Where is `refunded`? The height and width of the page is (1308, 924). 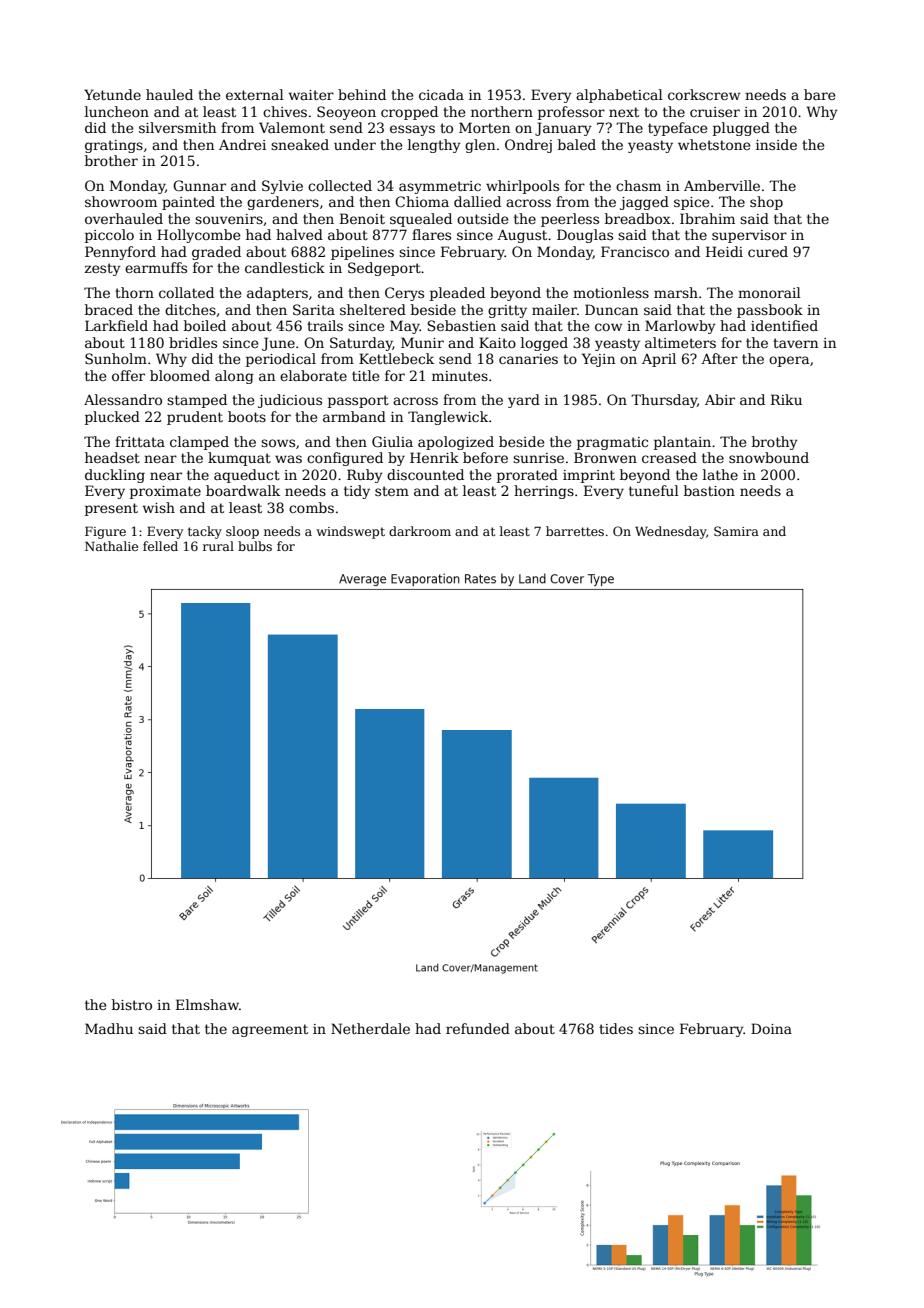
refunded is located at coordinates (478, 1028).
